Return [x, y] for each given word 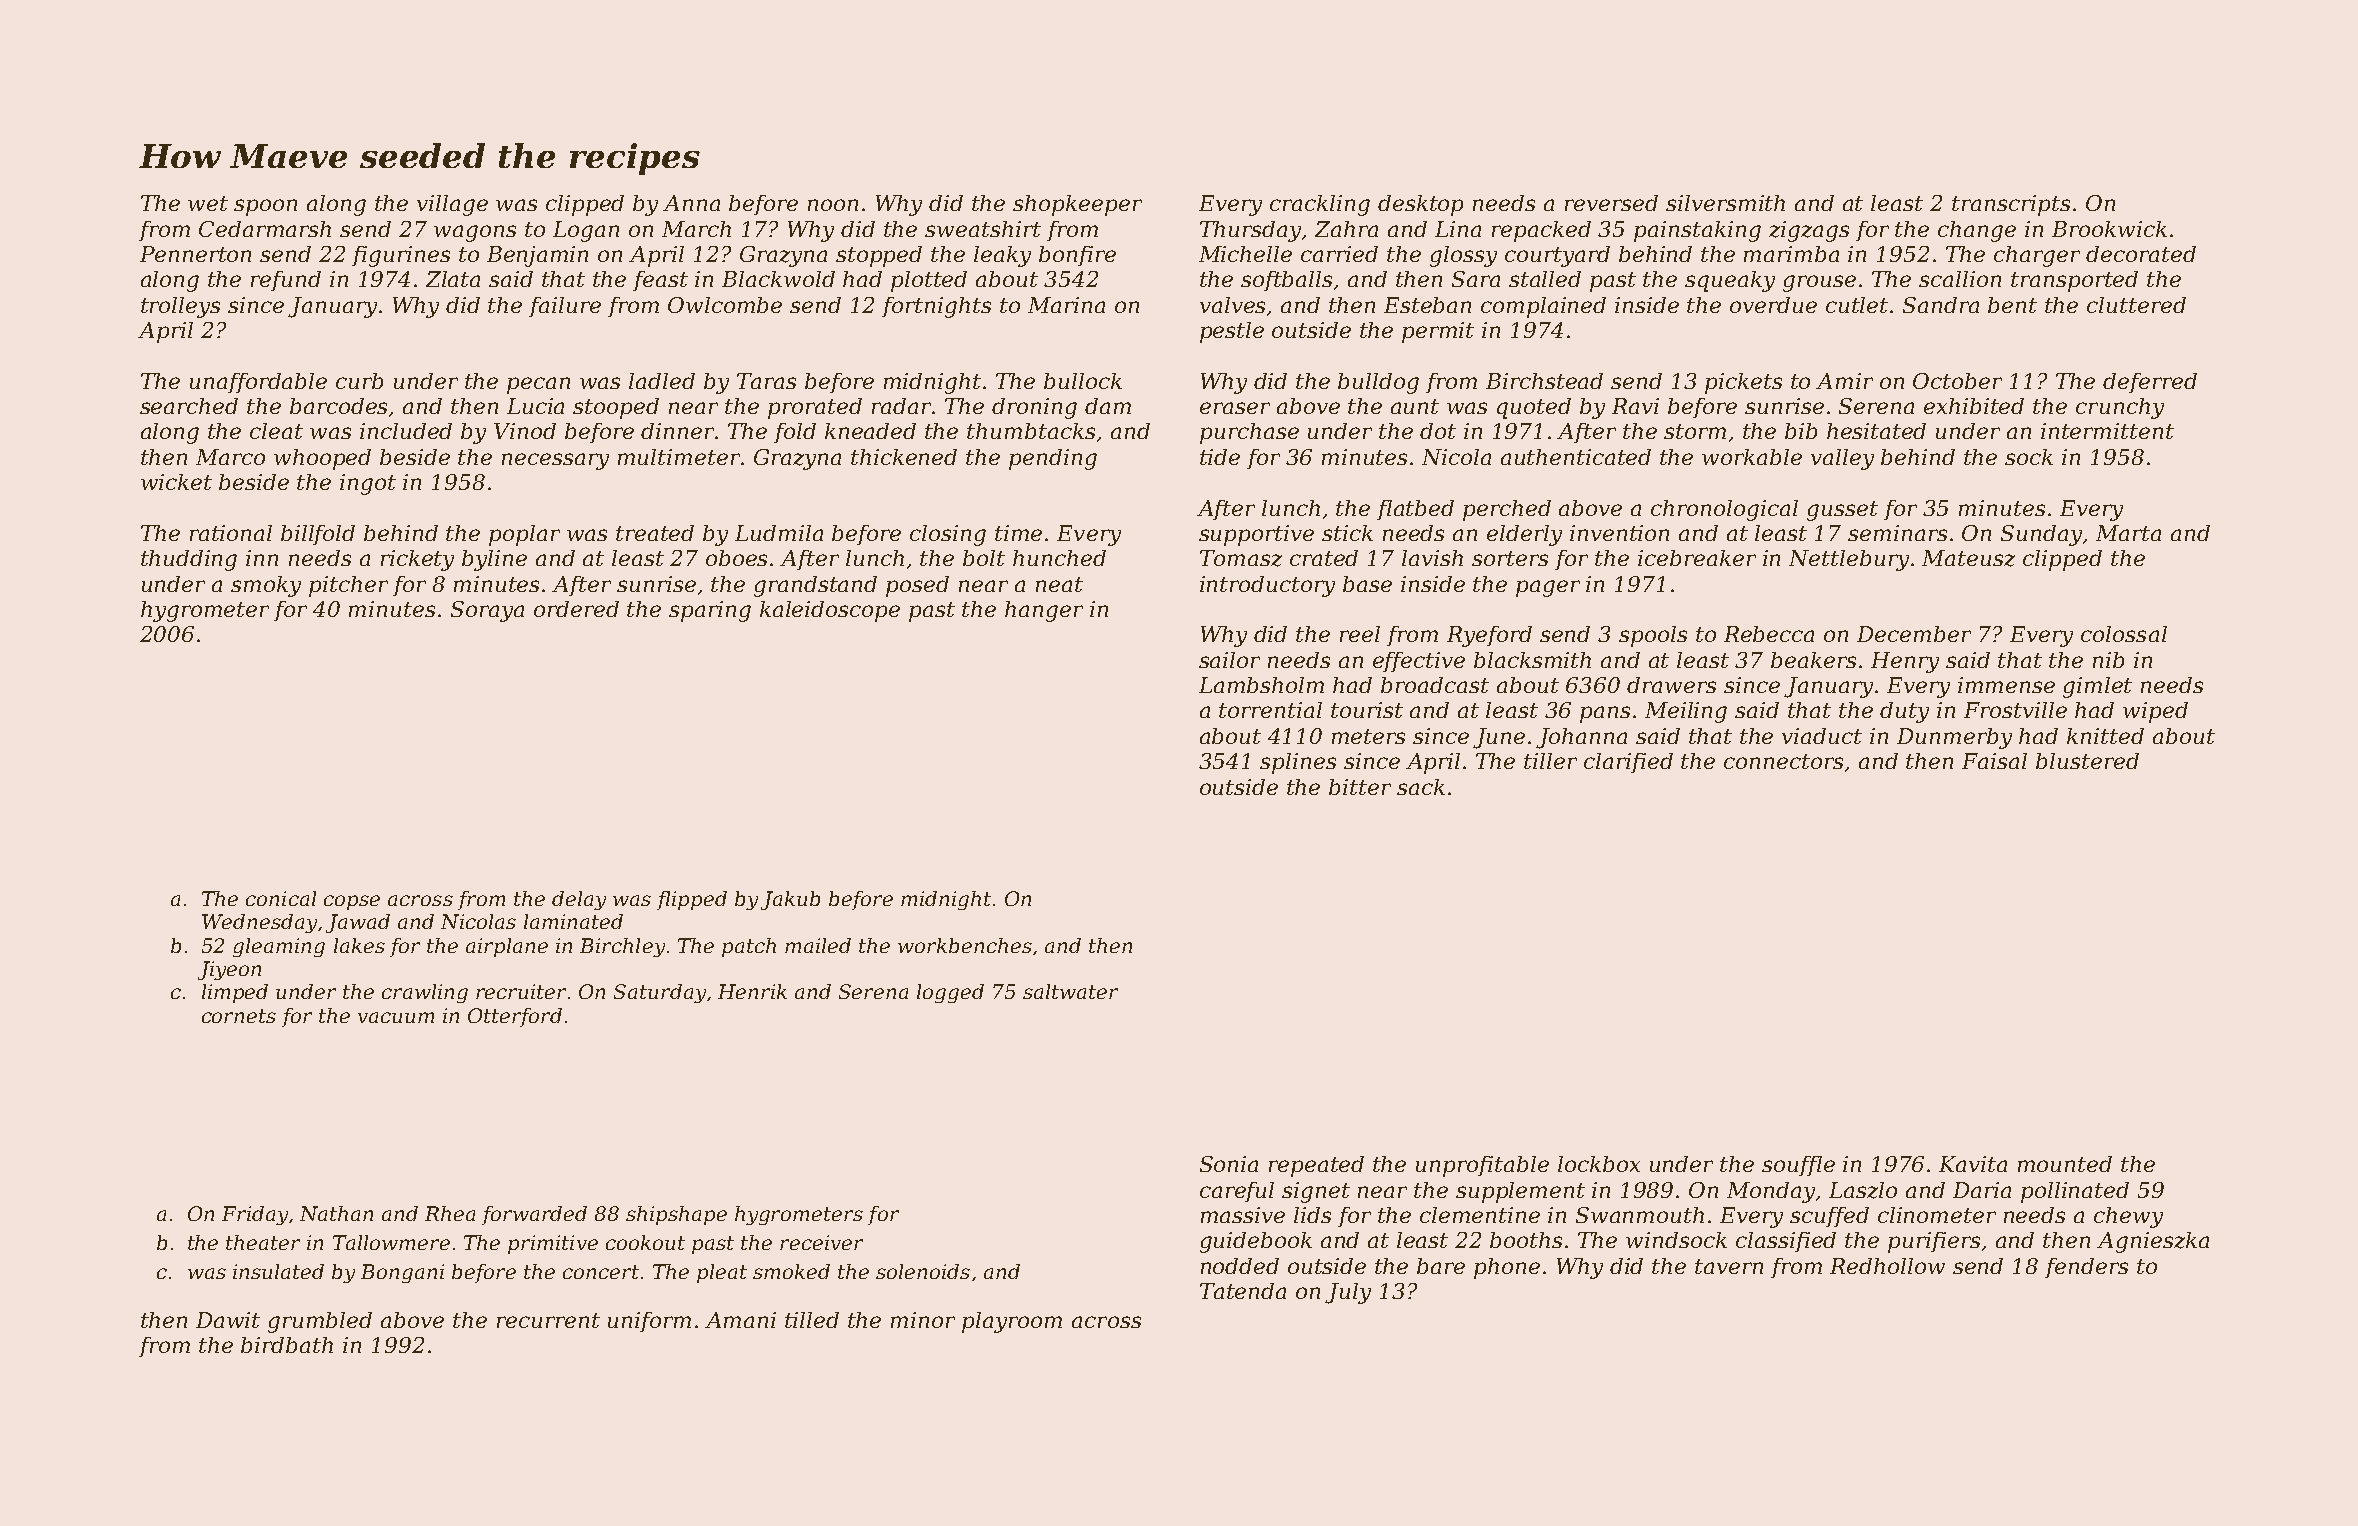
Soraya [487, 611]
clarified [1628, 763]
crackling [1320, 205]
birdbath [287, 1345]
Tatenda [1243, 1291]
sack [1421, 787]
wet [208, 203]
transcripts [2011, 205]
